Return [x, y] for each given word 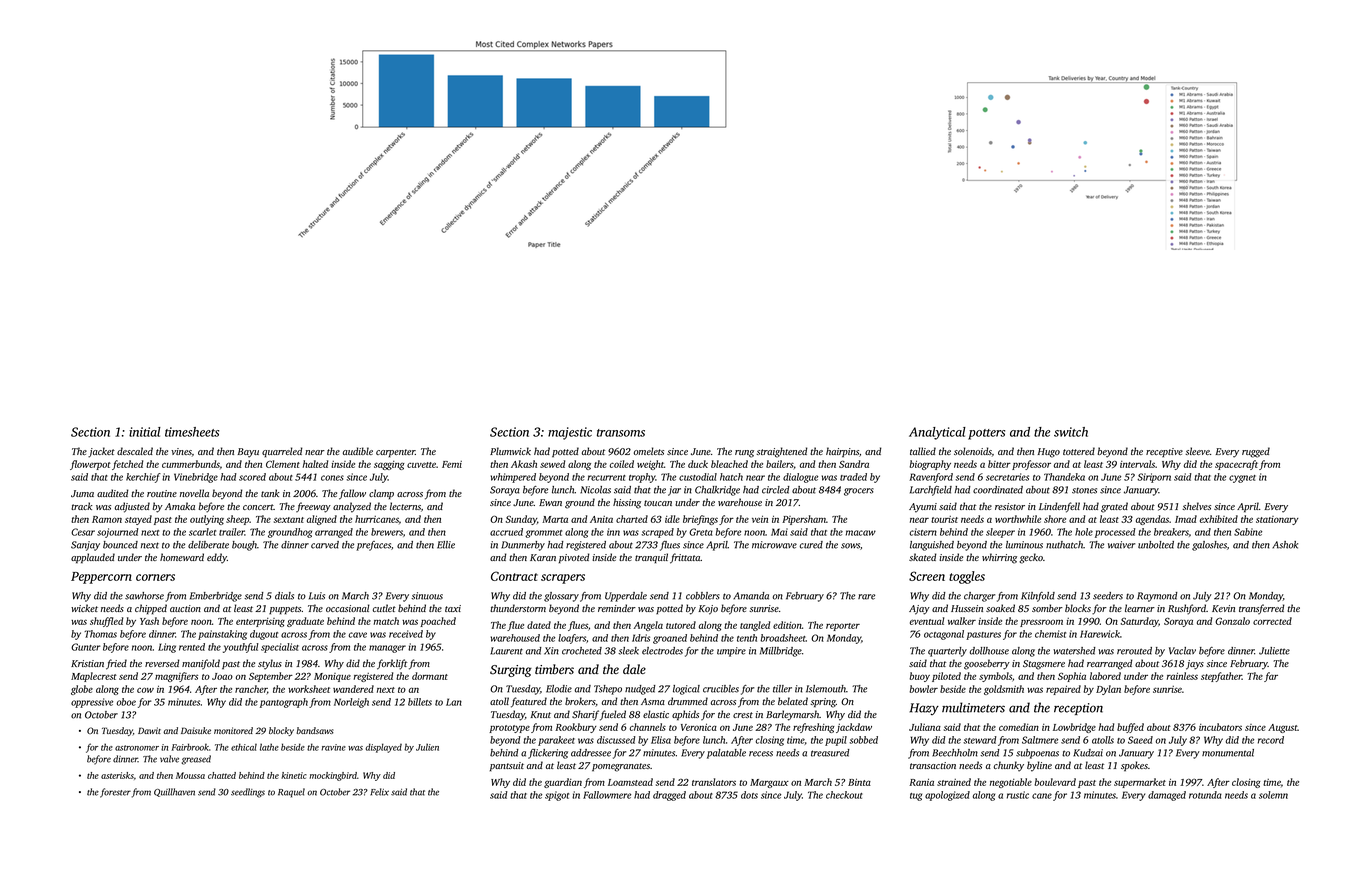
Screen [927, 576]
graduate [305, 622]
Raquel [291, 793]
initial [145, 432]
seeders [1108, 596]
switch [1071, 432]
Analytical [937, 433]
